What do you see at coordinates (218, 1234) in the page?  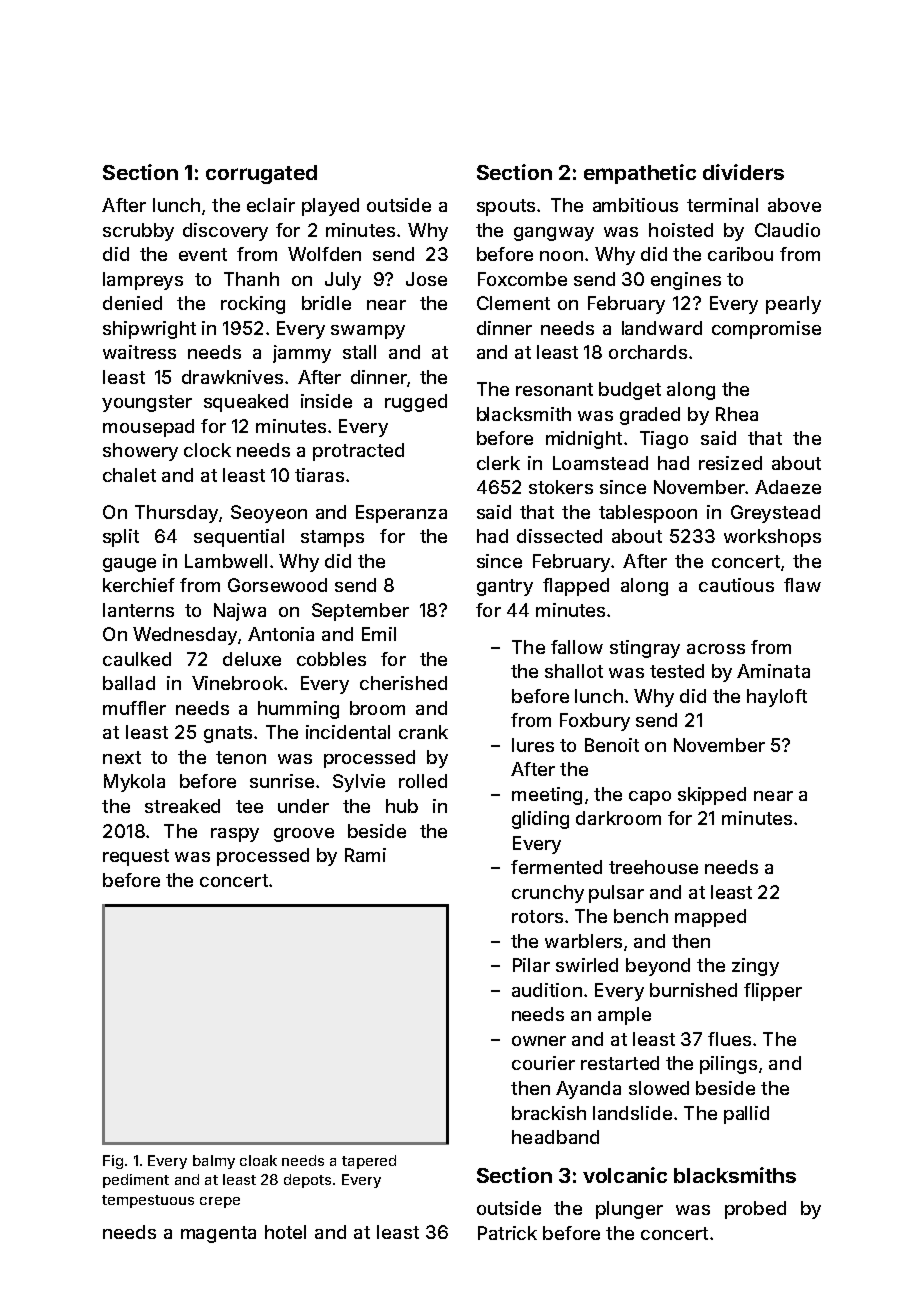 I see `magenta` at bounding box center [218, 1234].
